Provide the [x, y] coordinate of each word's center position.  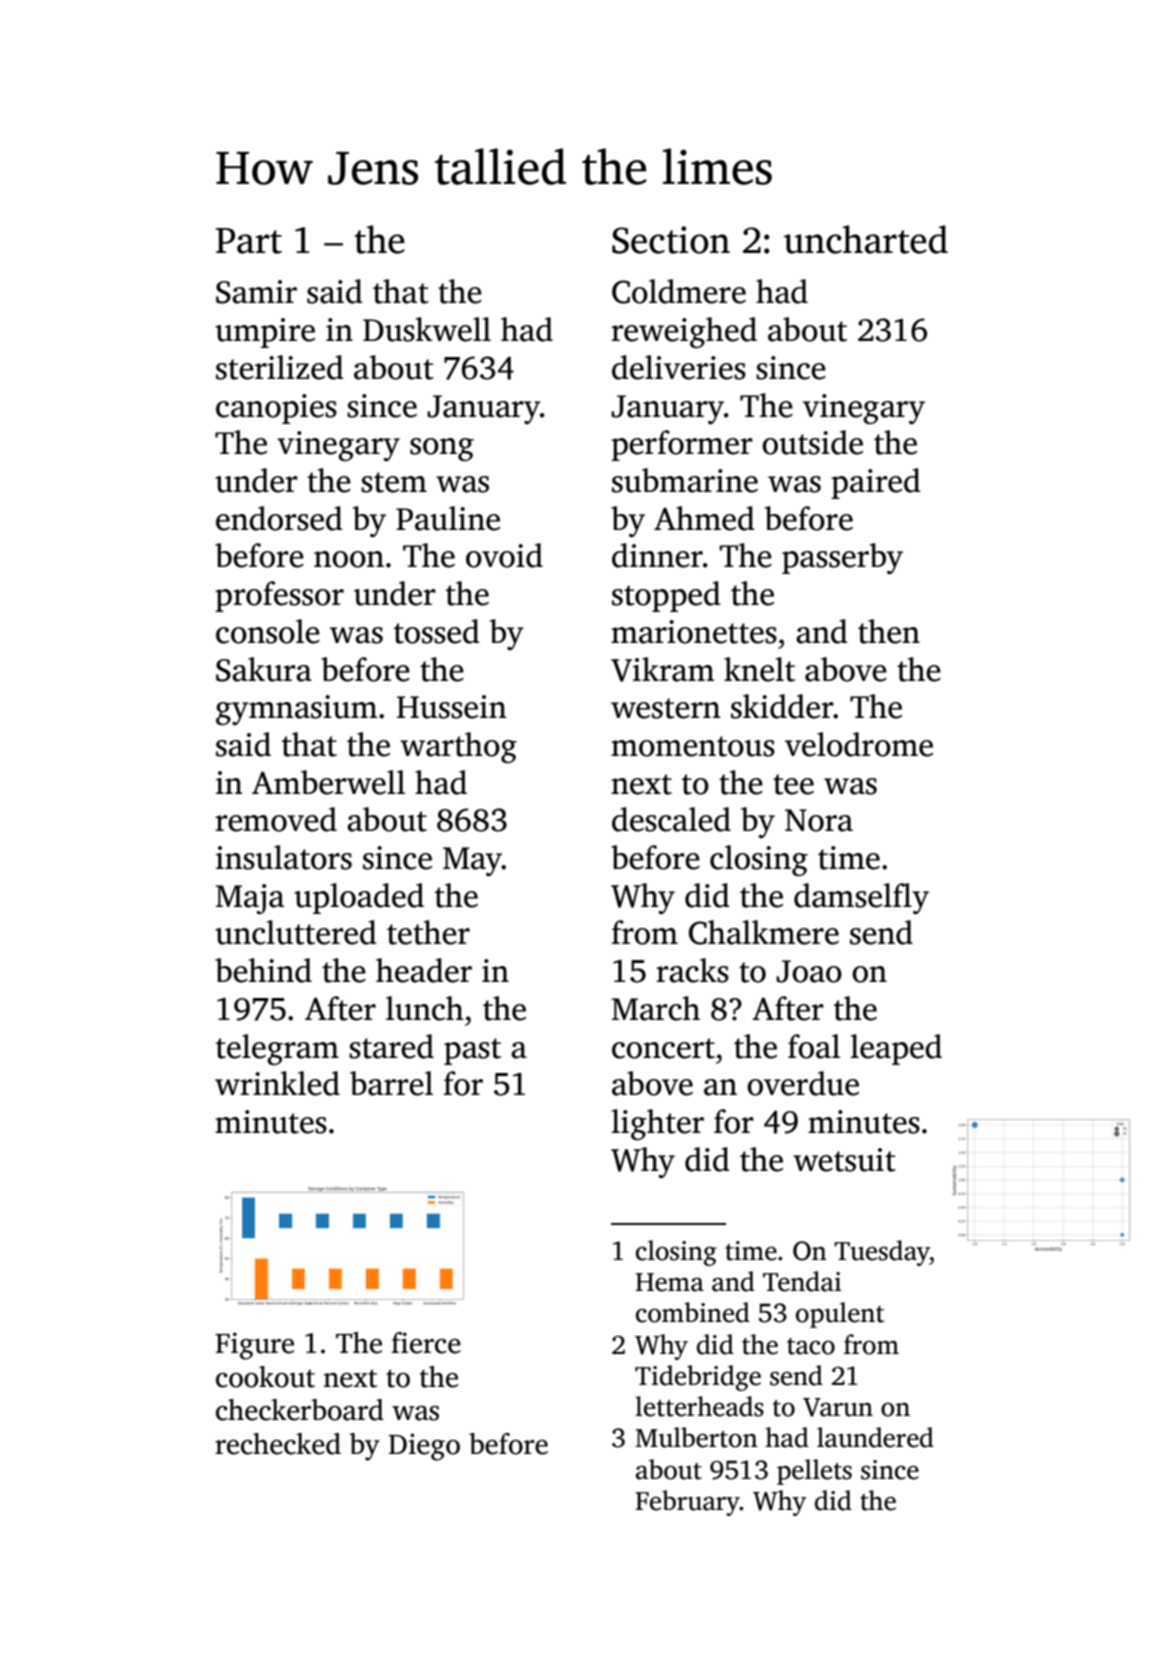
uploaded [359, 898]
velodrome [859, 744]
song [442, 449]
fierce [426, 1343]
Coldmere [679, 291]
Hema [670, 1282]
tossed [437, 631]
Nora [819, 820]
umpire [265, 333]
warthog [458, 747]
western [665, 708]
